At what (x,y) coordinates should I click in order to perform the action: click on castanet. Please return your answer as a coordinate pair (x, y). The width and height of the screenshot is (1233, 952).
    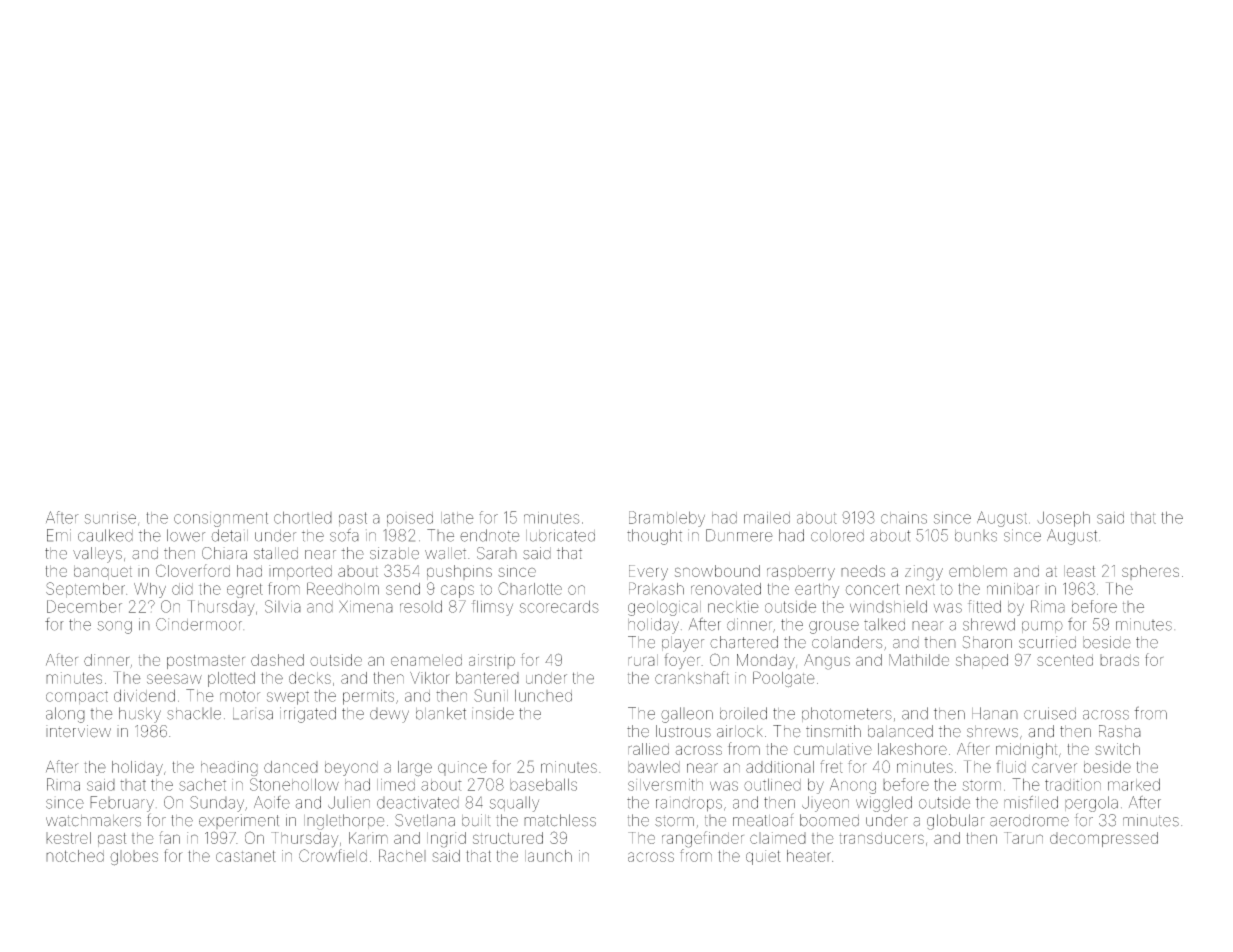
    Looking at the image, I should click on (246, 856).
